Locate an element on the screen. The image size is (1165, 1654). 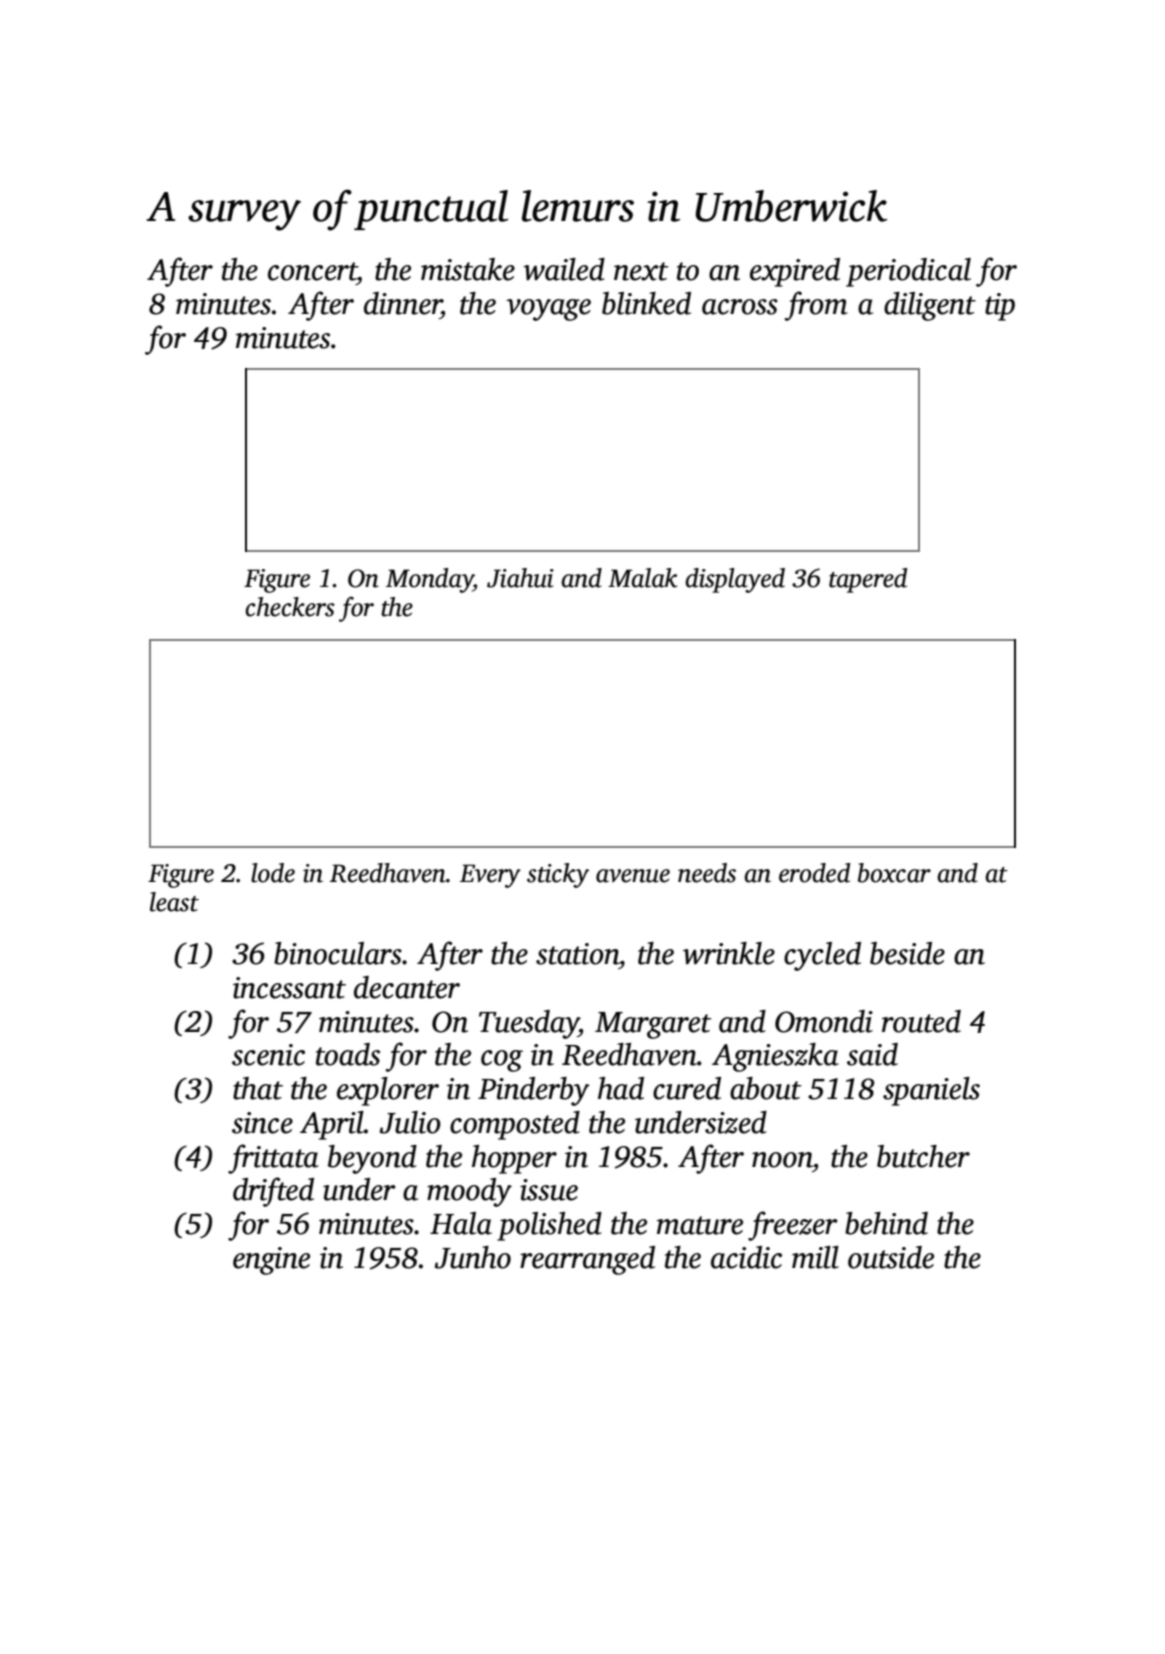
least is located at coordinates (174, 902).
